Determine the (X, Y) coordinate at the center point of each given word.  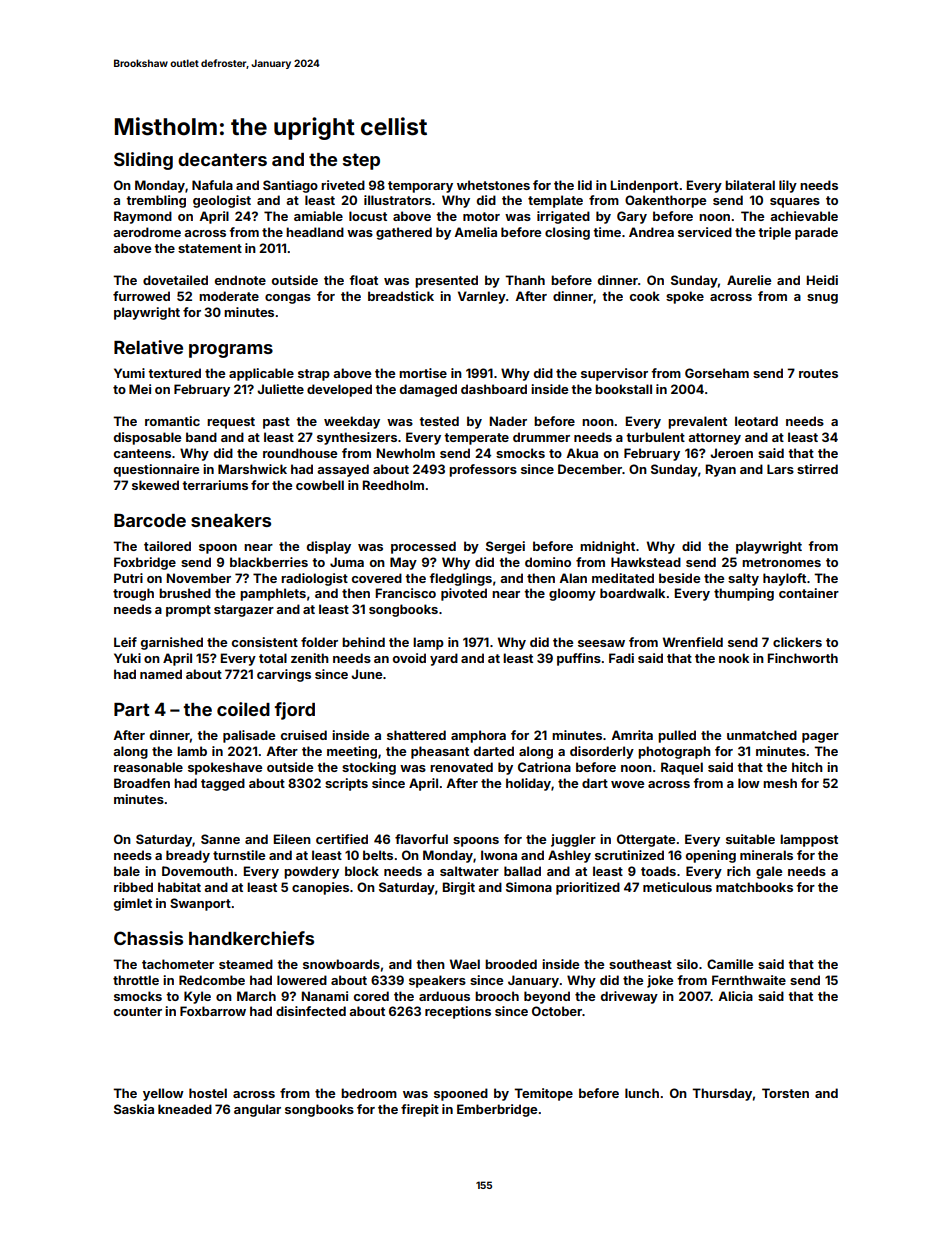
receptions (458, 1012)
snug (822, 299)
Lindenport (644, 186)
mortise (423, 373)
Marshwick (252, 469)
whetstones (493, 185)
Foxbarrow (213, 1011)
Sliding (143, 161)
